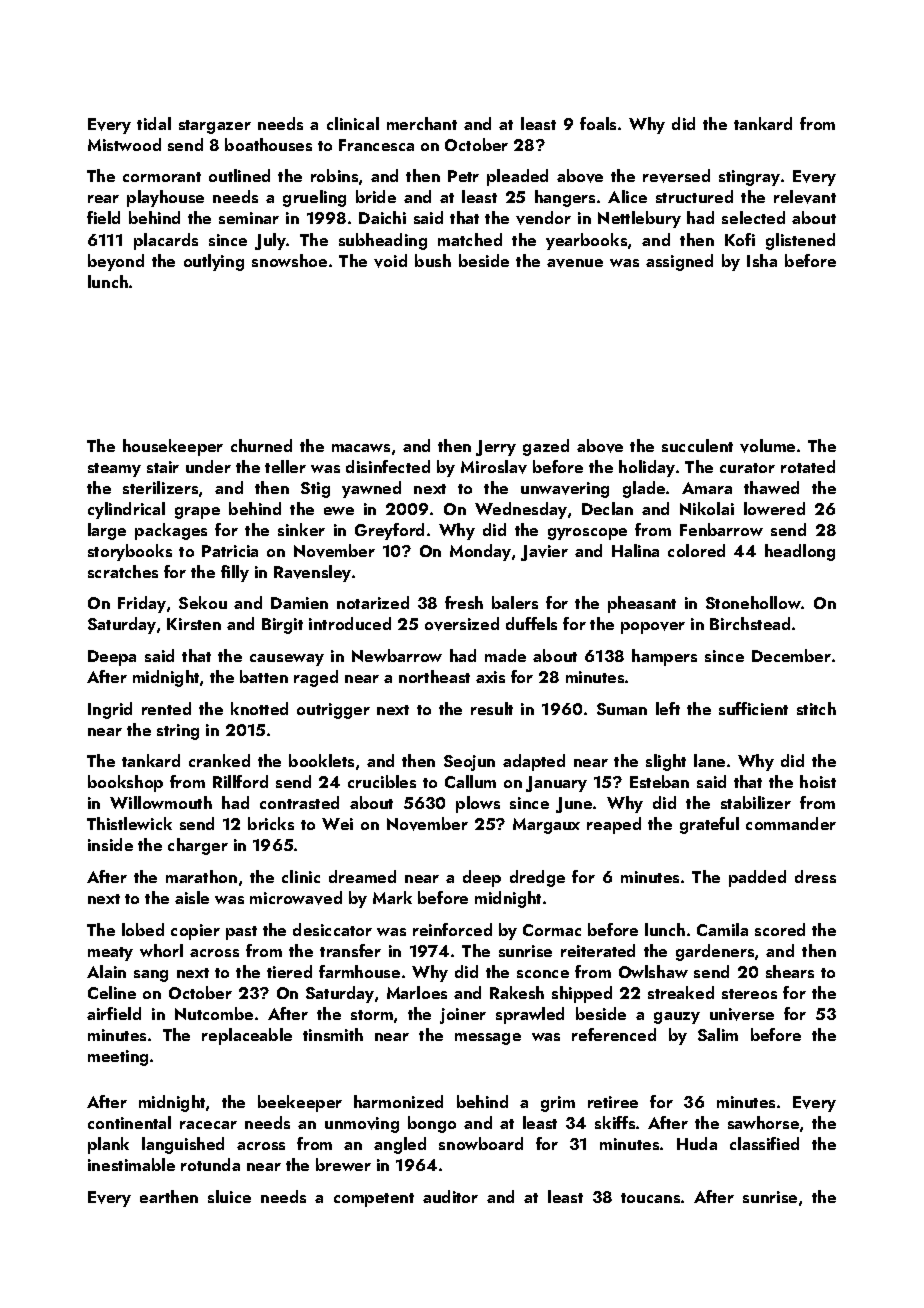 The width and height of the screenshot is (924, 1308). I want to click on duffels, so click(531, 623).
